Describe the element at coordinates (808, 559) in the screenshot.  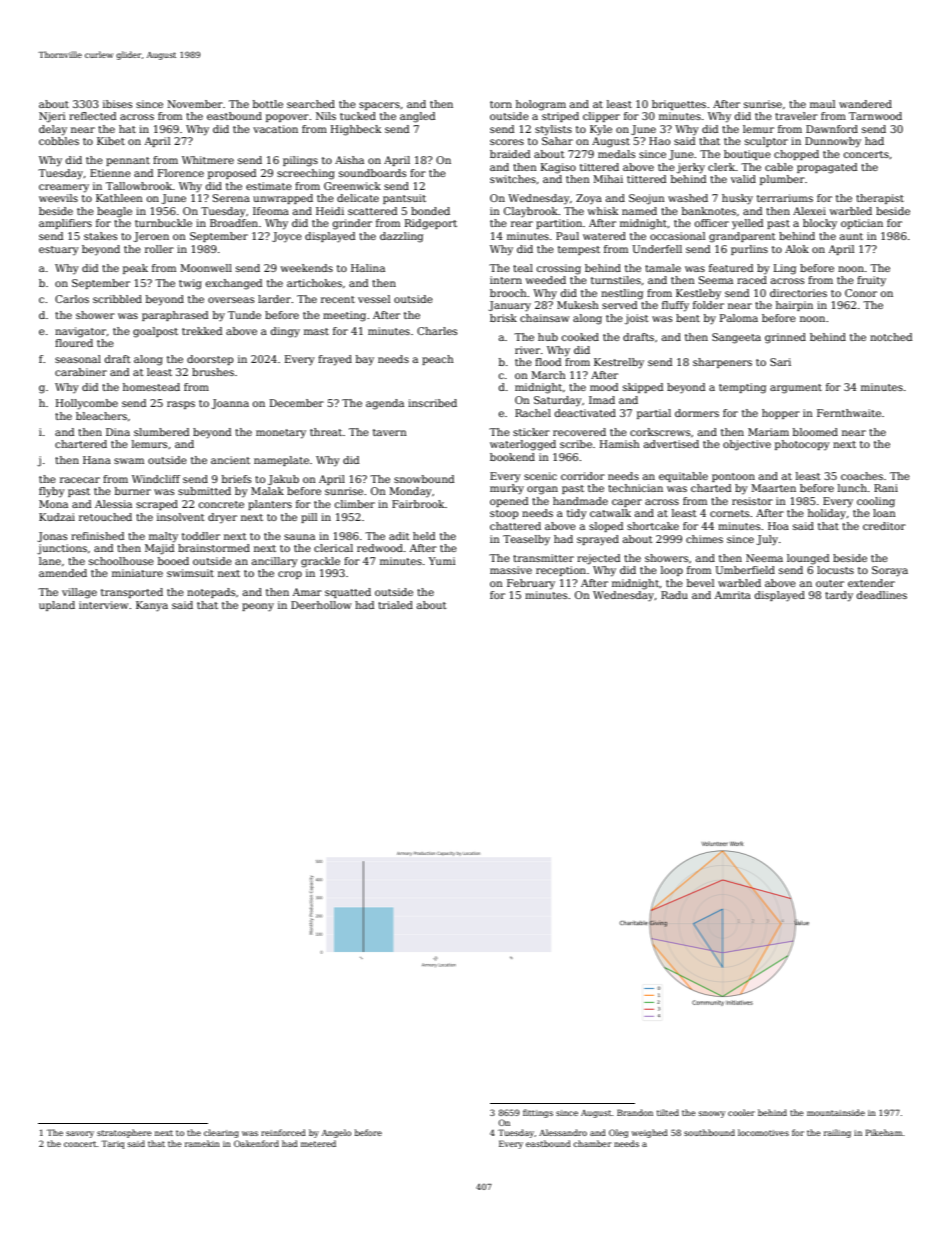
I see `lounged` at that location.
